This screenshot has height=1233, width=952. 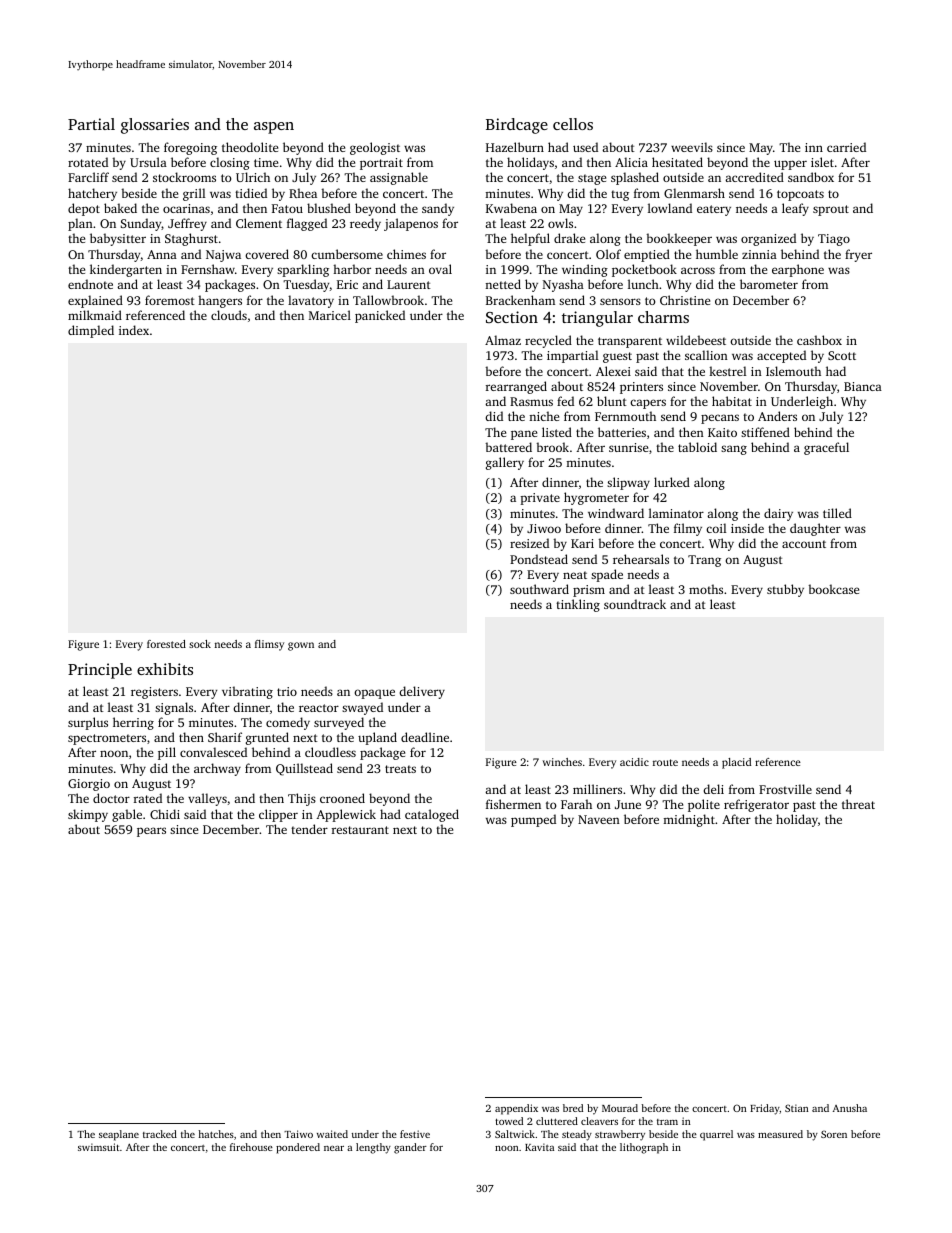 I want to click on recycled, so click(x=548, y=341).
